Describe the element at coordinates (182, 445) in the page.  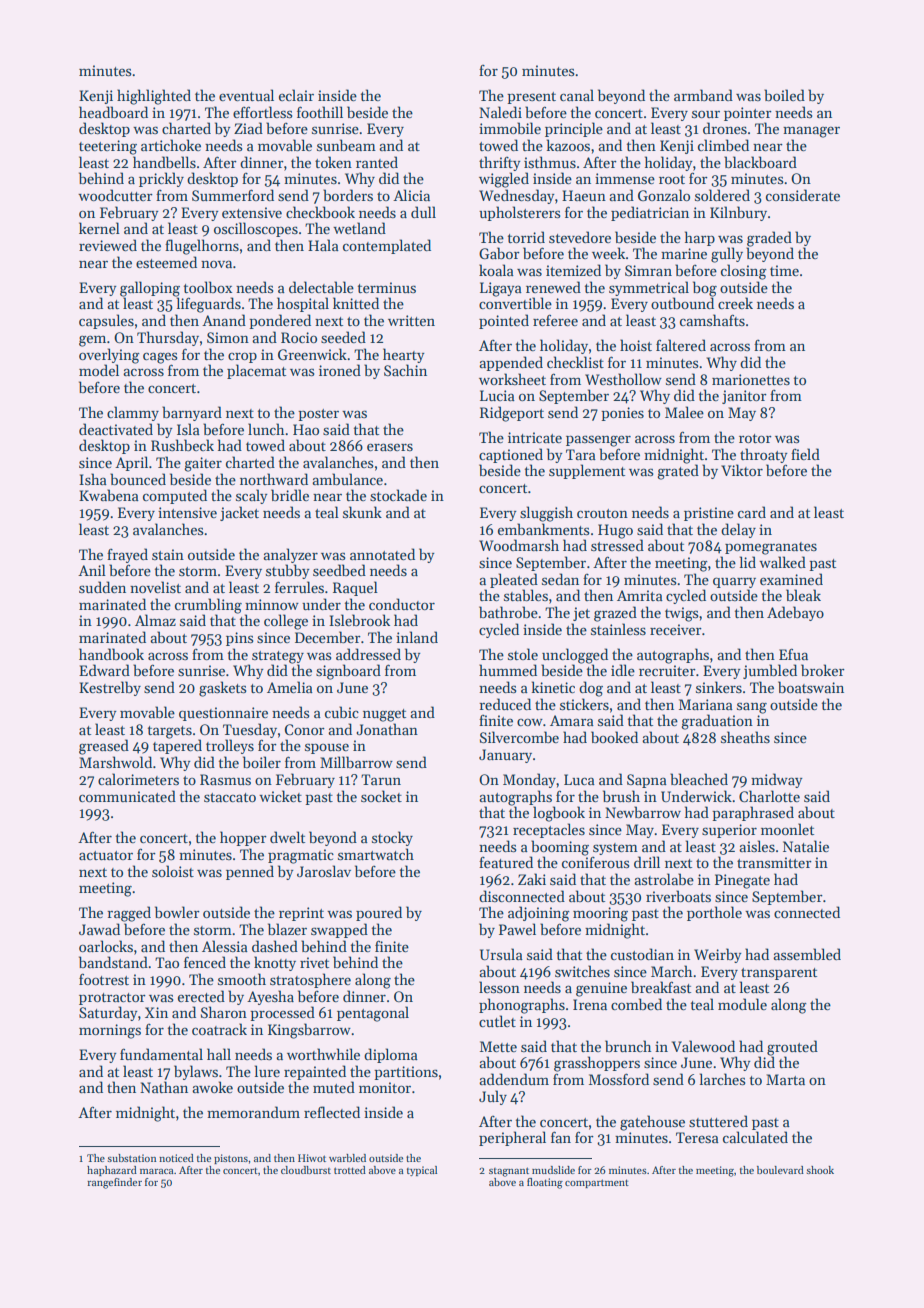
I see `Rushbeck` at that location.
